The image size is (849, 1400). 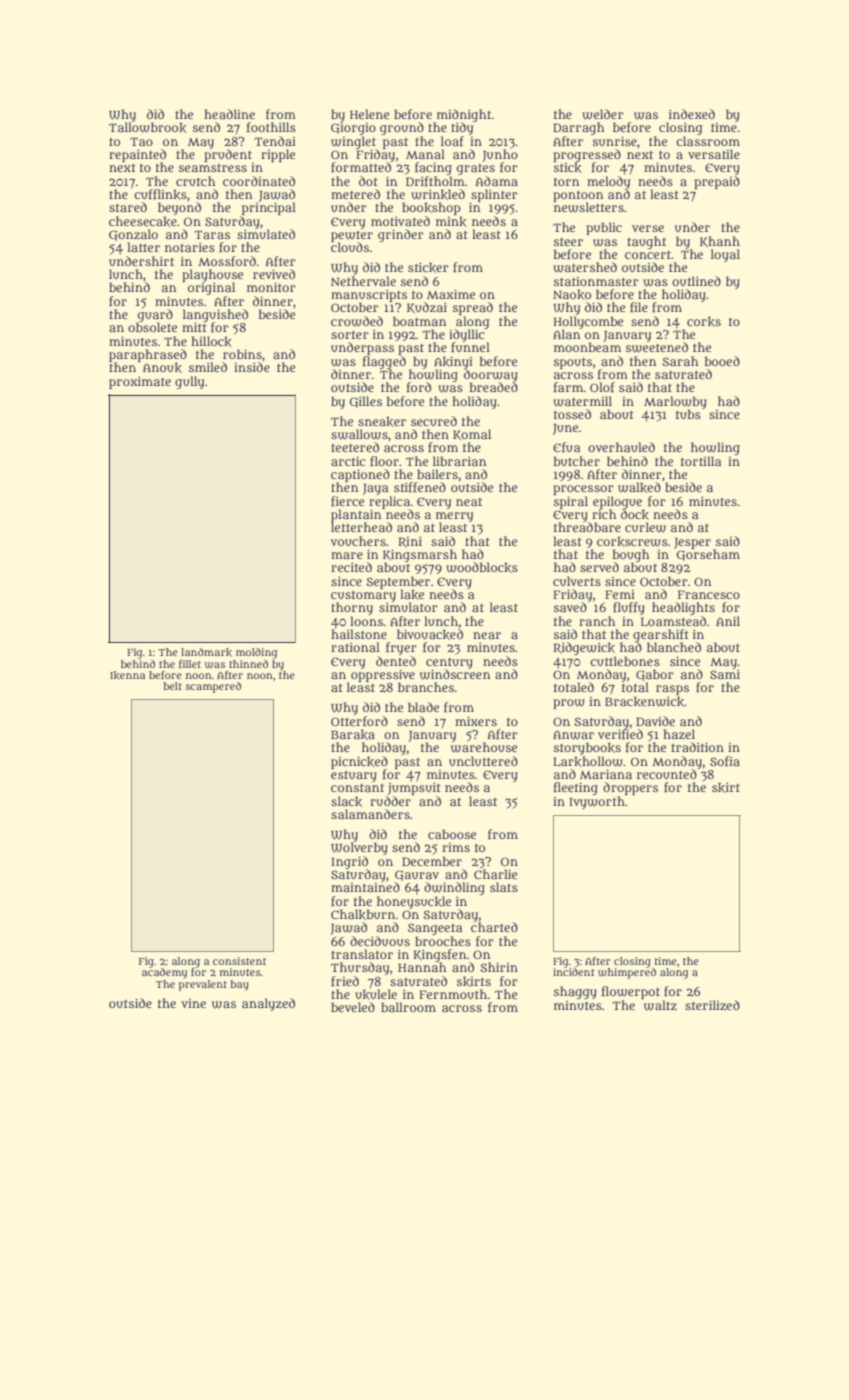 What do you see at coordinates (709, 594) in the page?
I see `Francesco` at bounding box center [709, 594].
